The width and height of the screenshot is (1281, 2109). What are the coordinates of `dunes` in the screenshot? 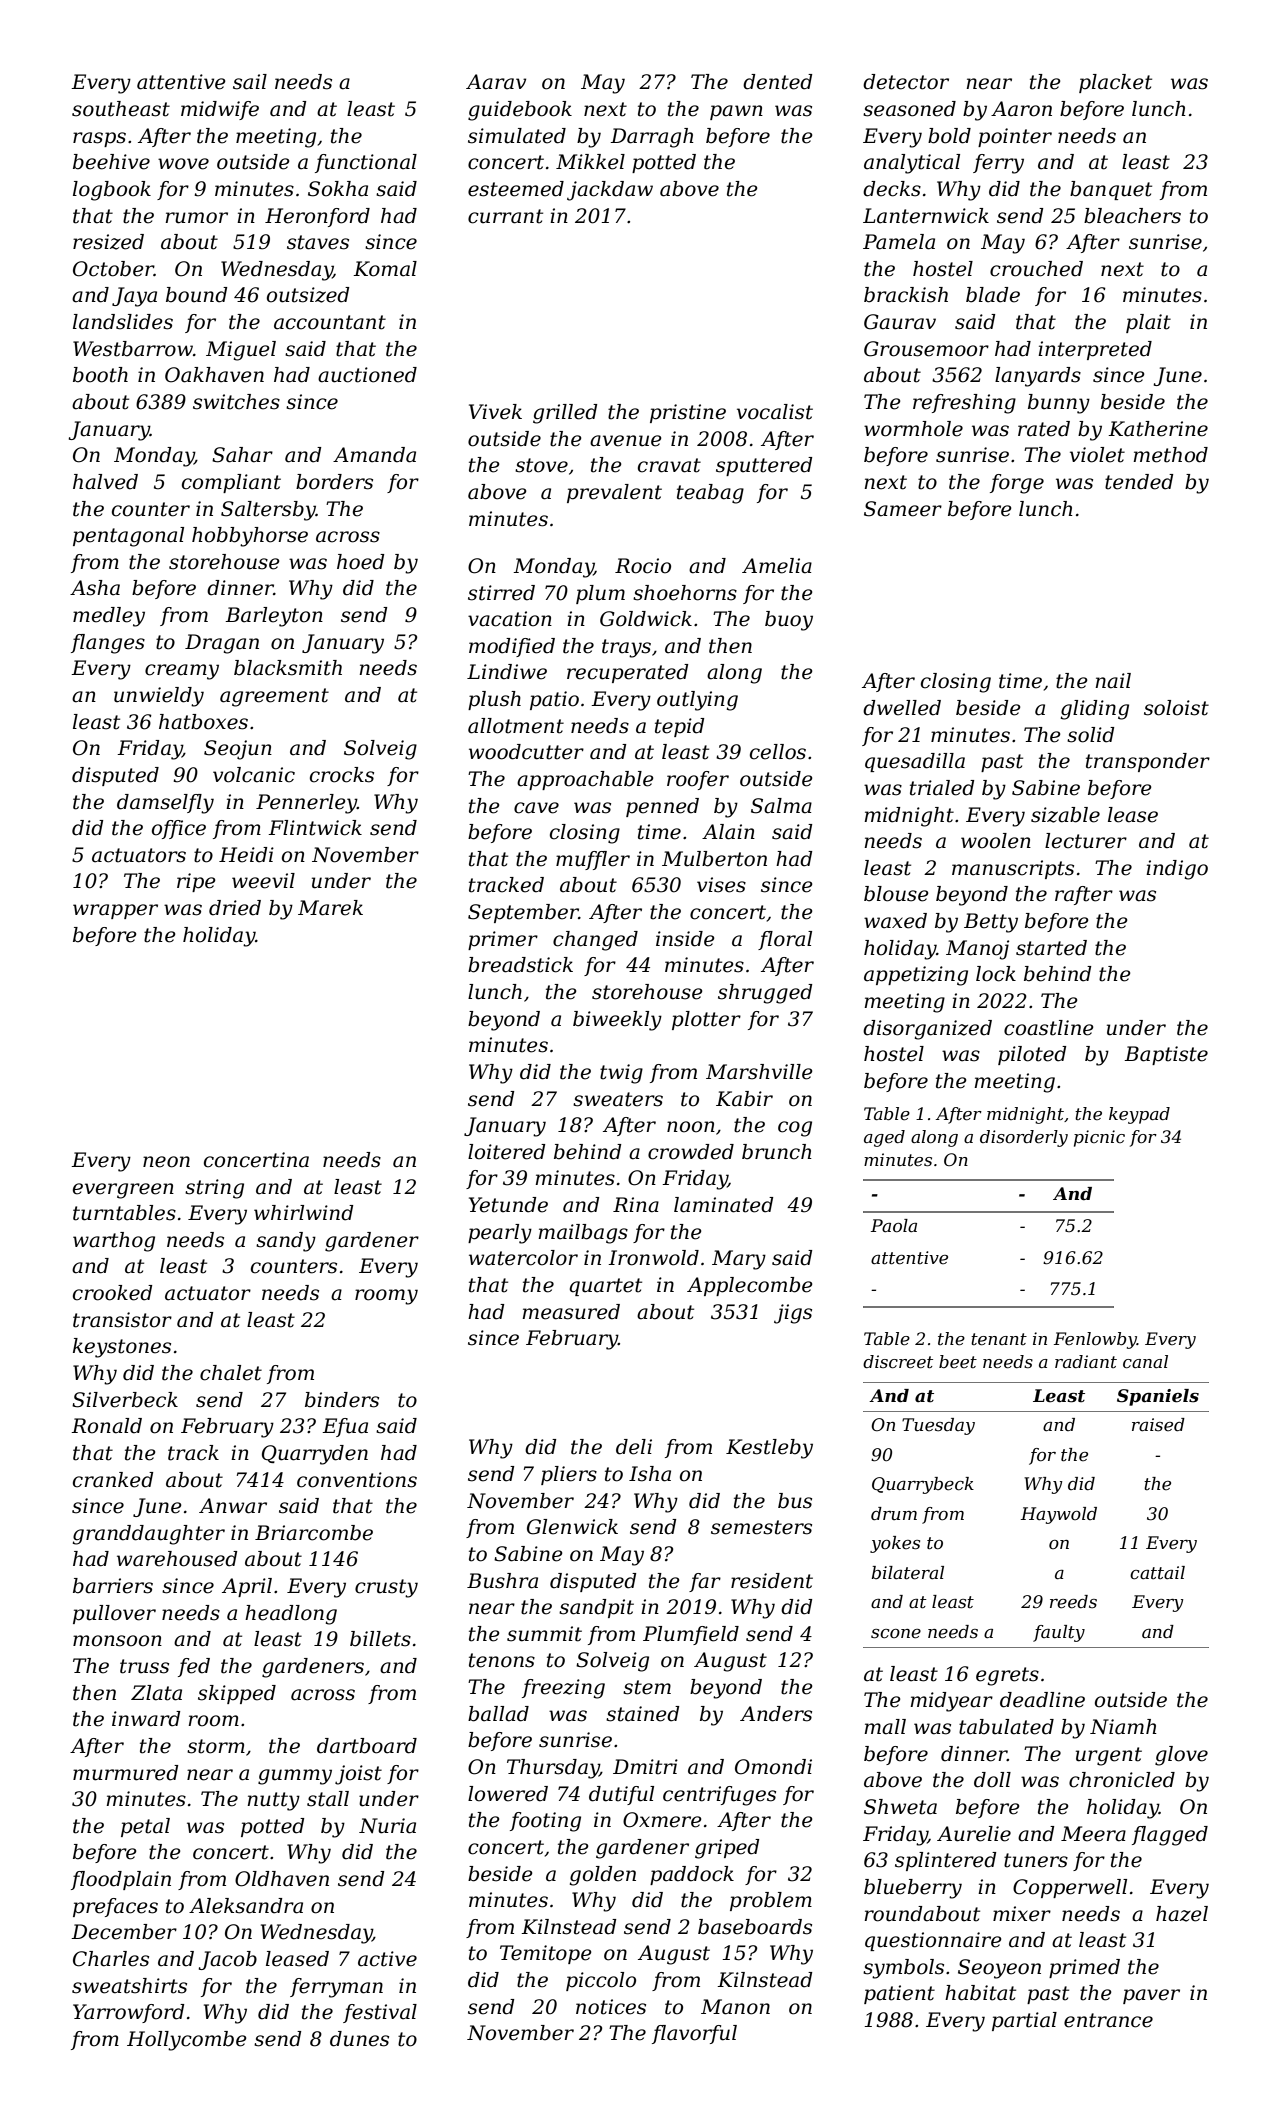 It's located at (359, 2039).
